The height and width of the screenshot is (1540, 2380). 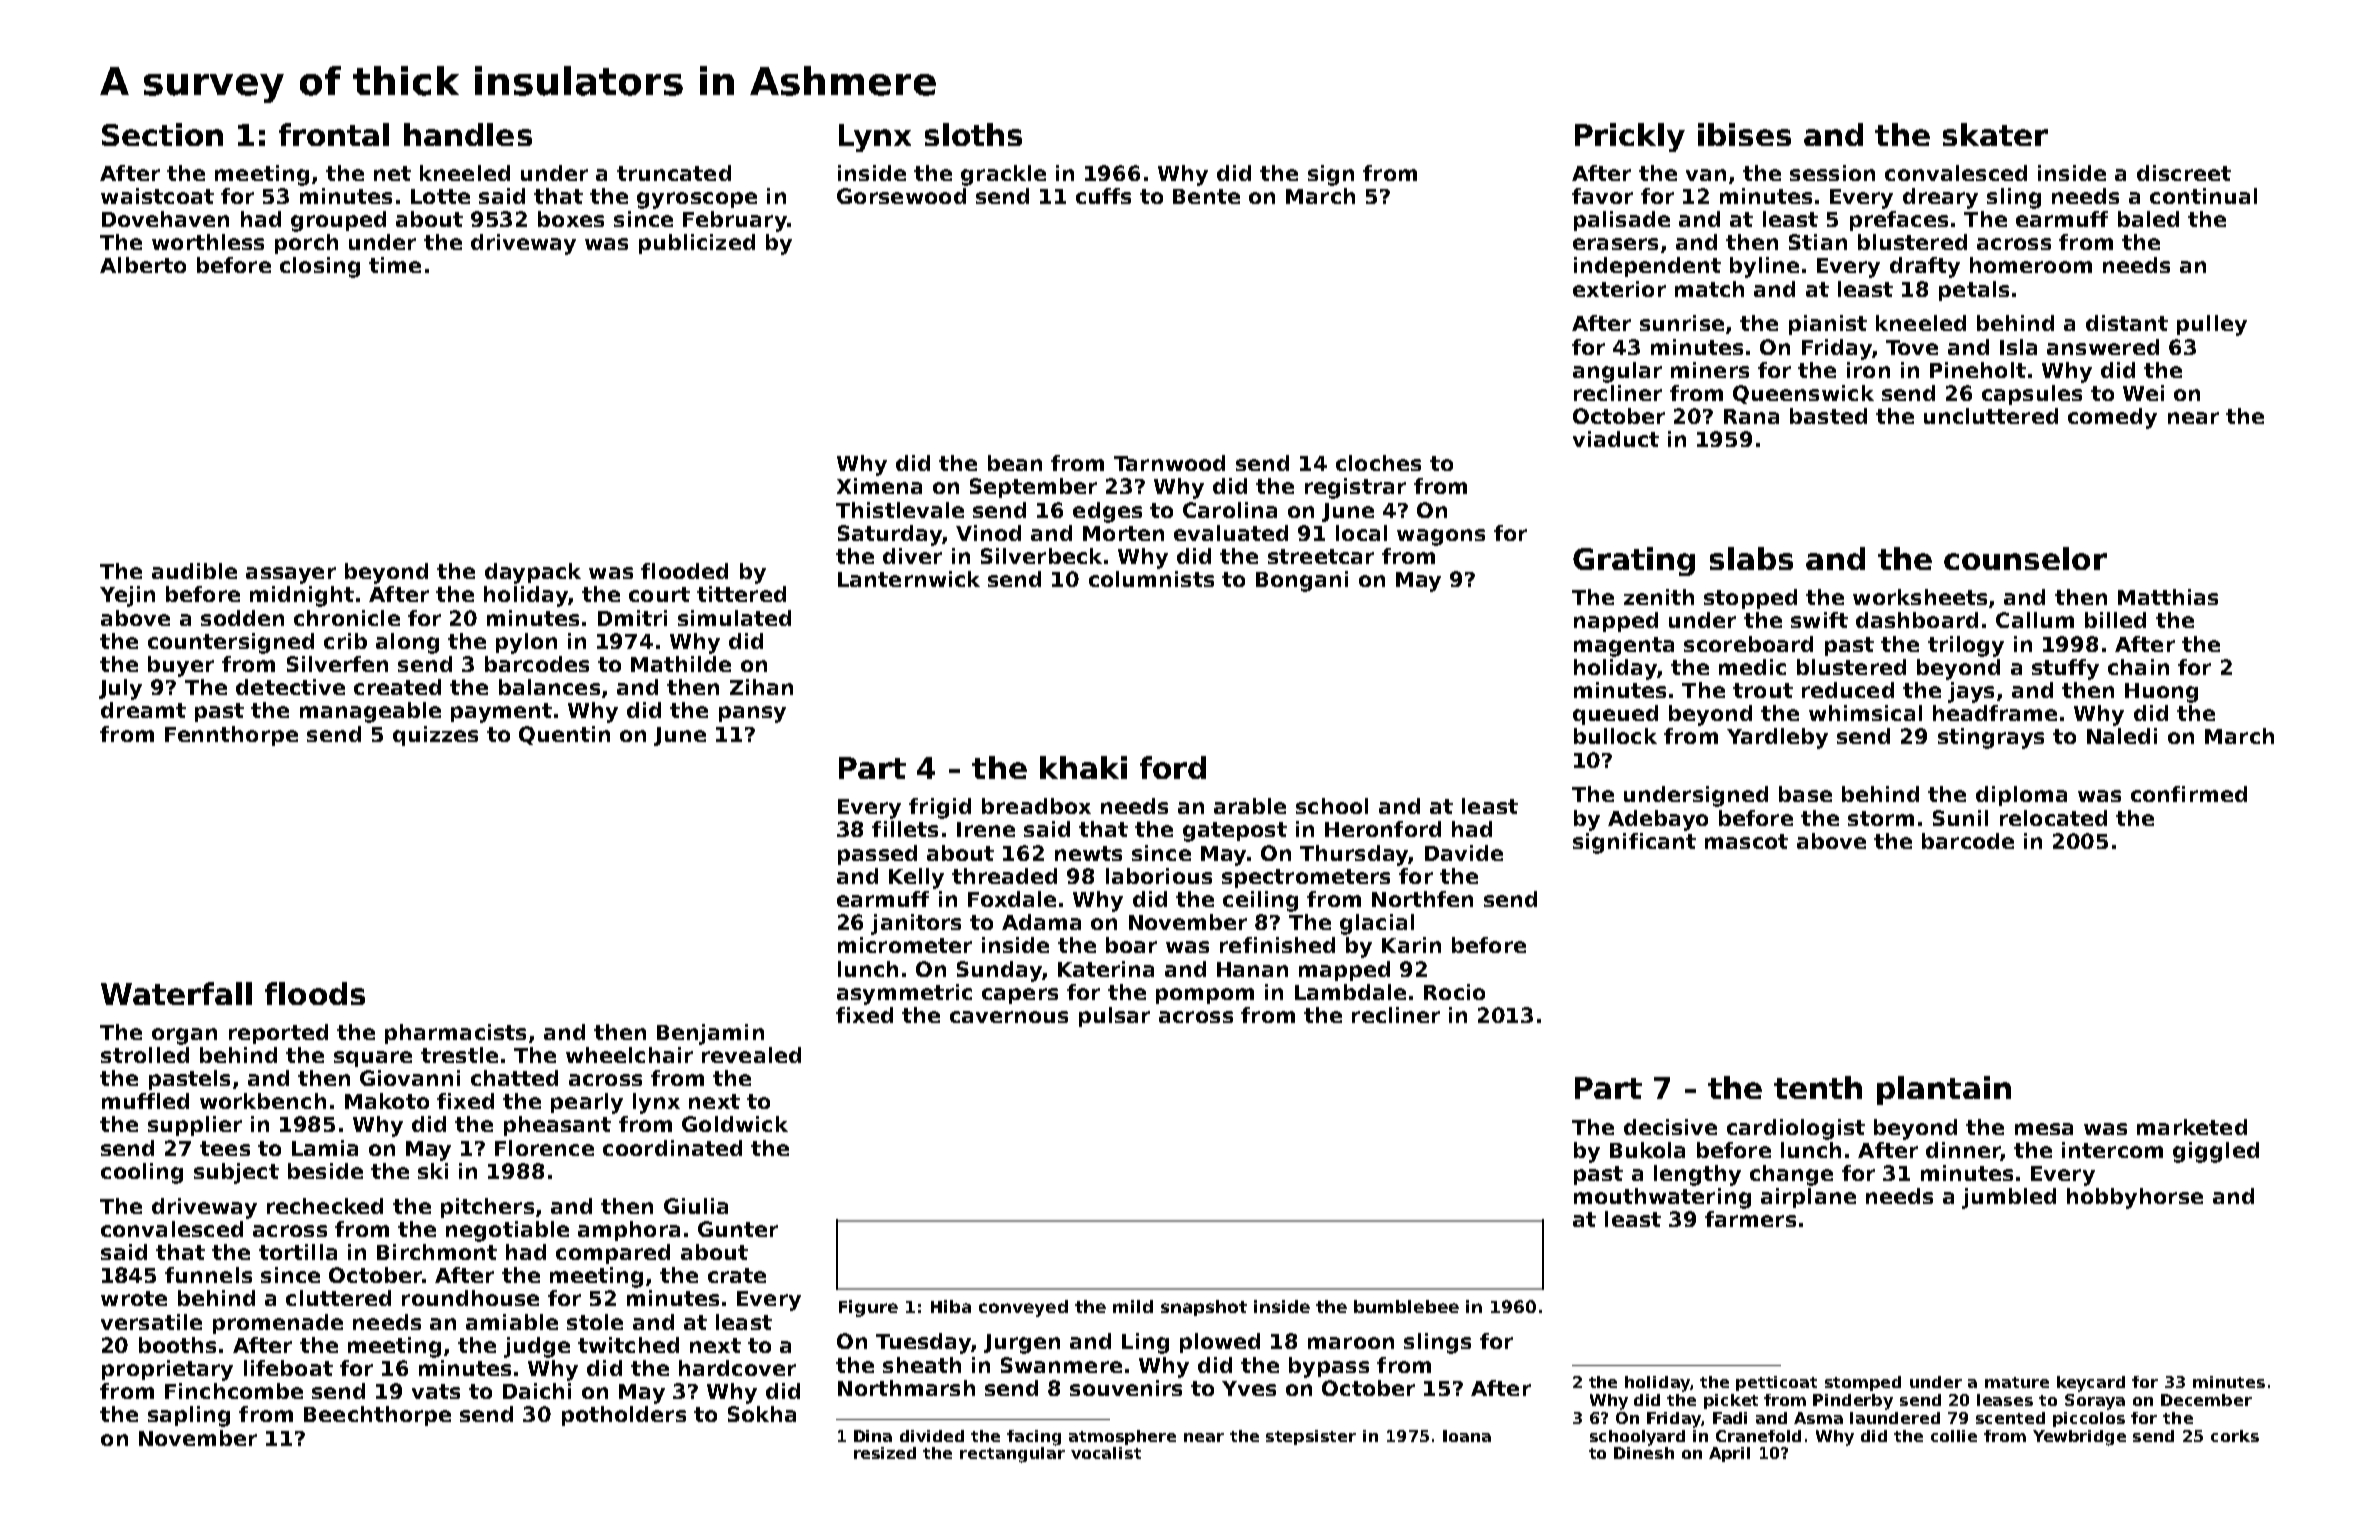 What do you see at coordinates (1832, 173) in the screenshot?
I see `session` at bounding box center [1832, 173].
